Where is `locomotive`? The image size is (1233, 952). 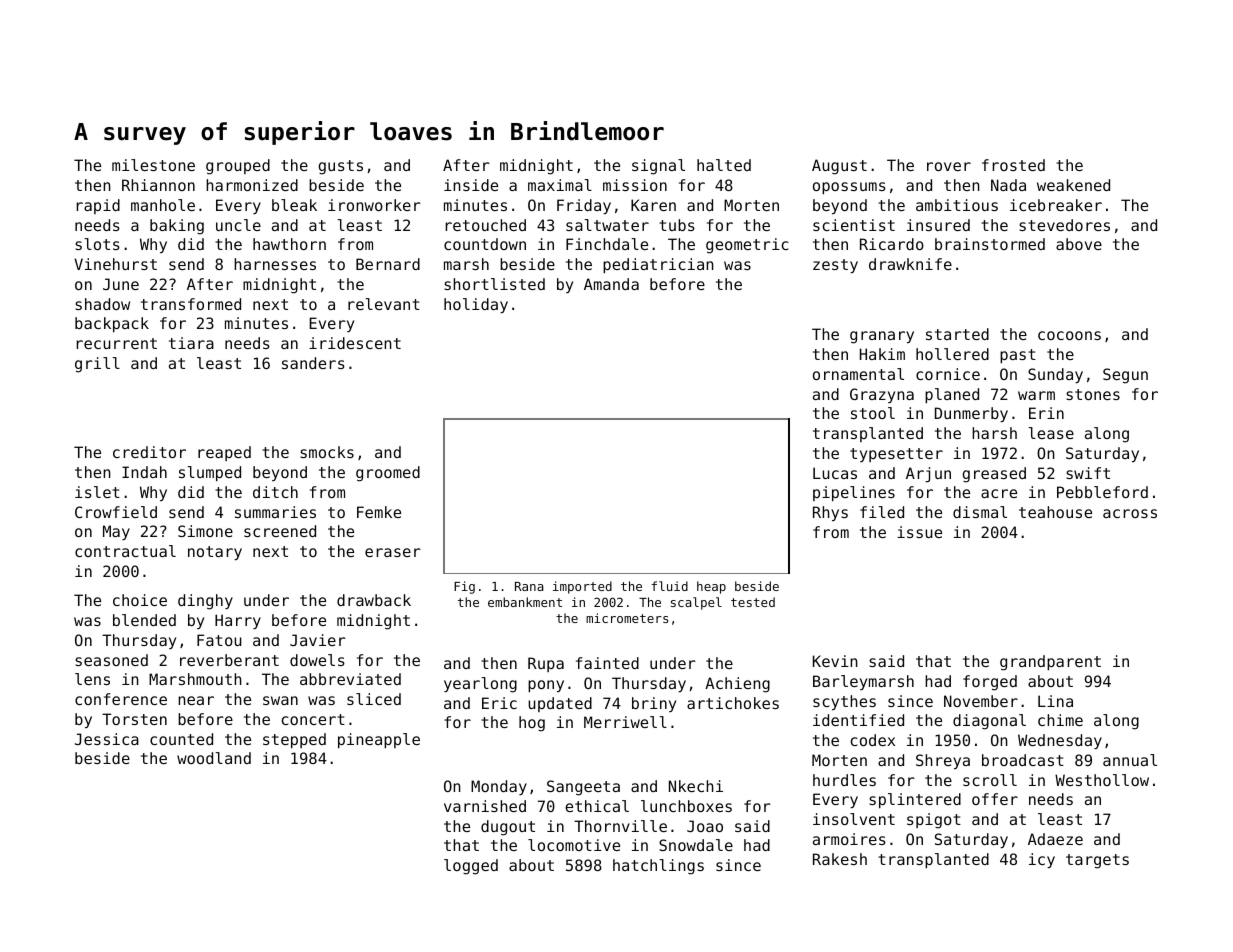
locomotive is located at coordinates (574, 845).
